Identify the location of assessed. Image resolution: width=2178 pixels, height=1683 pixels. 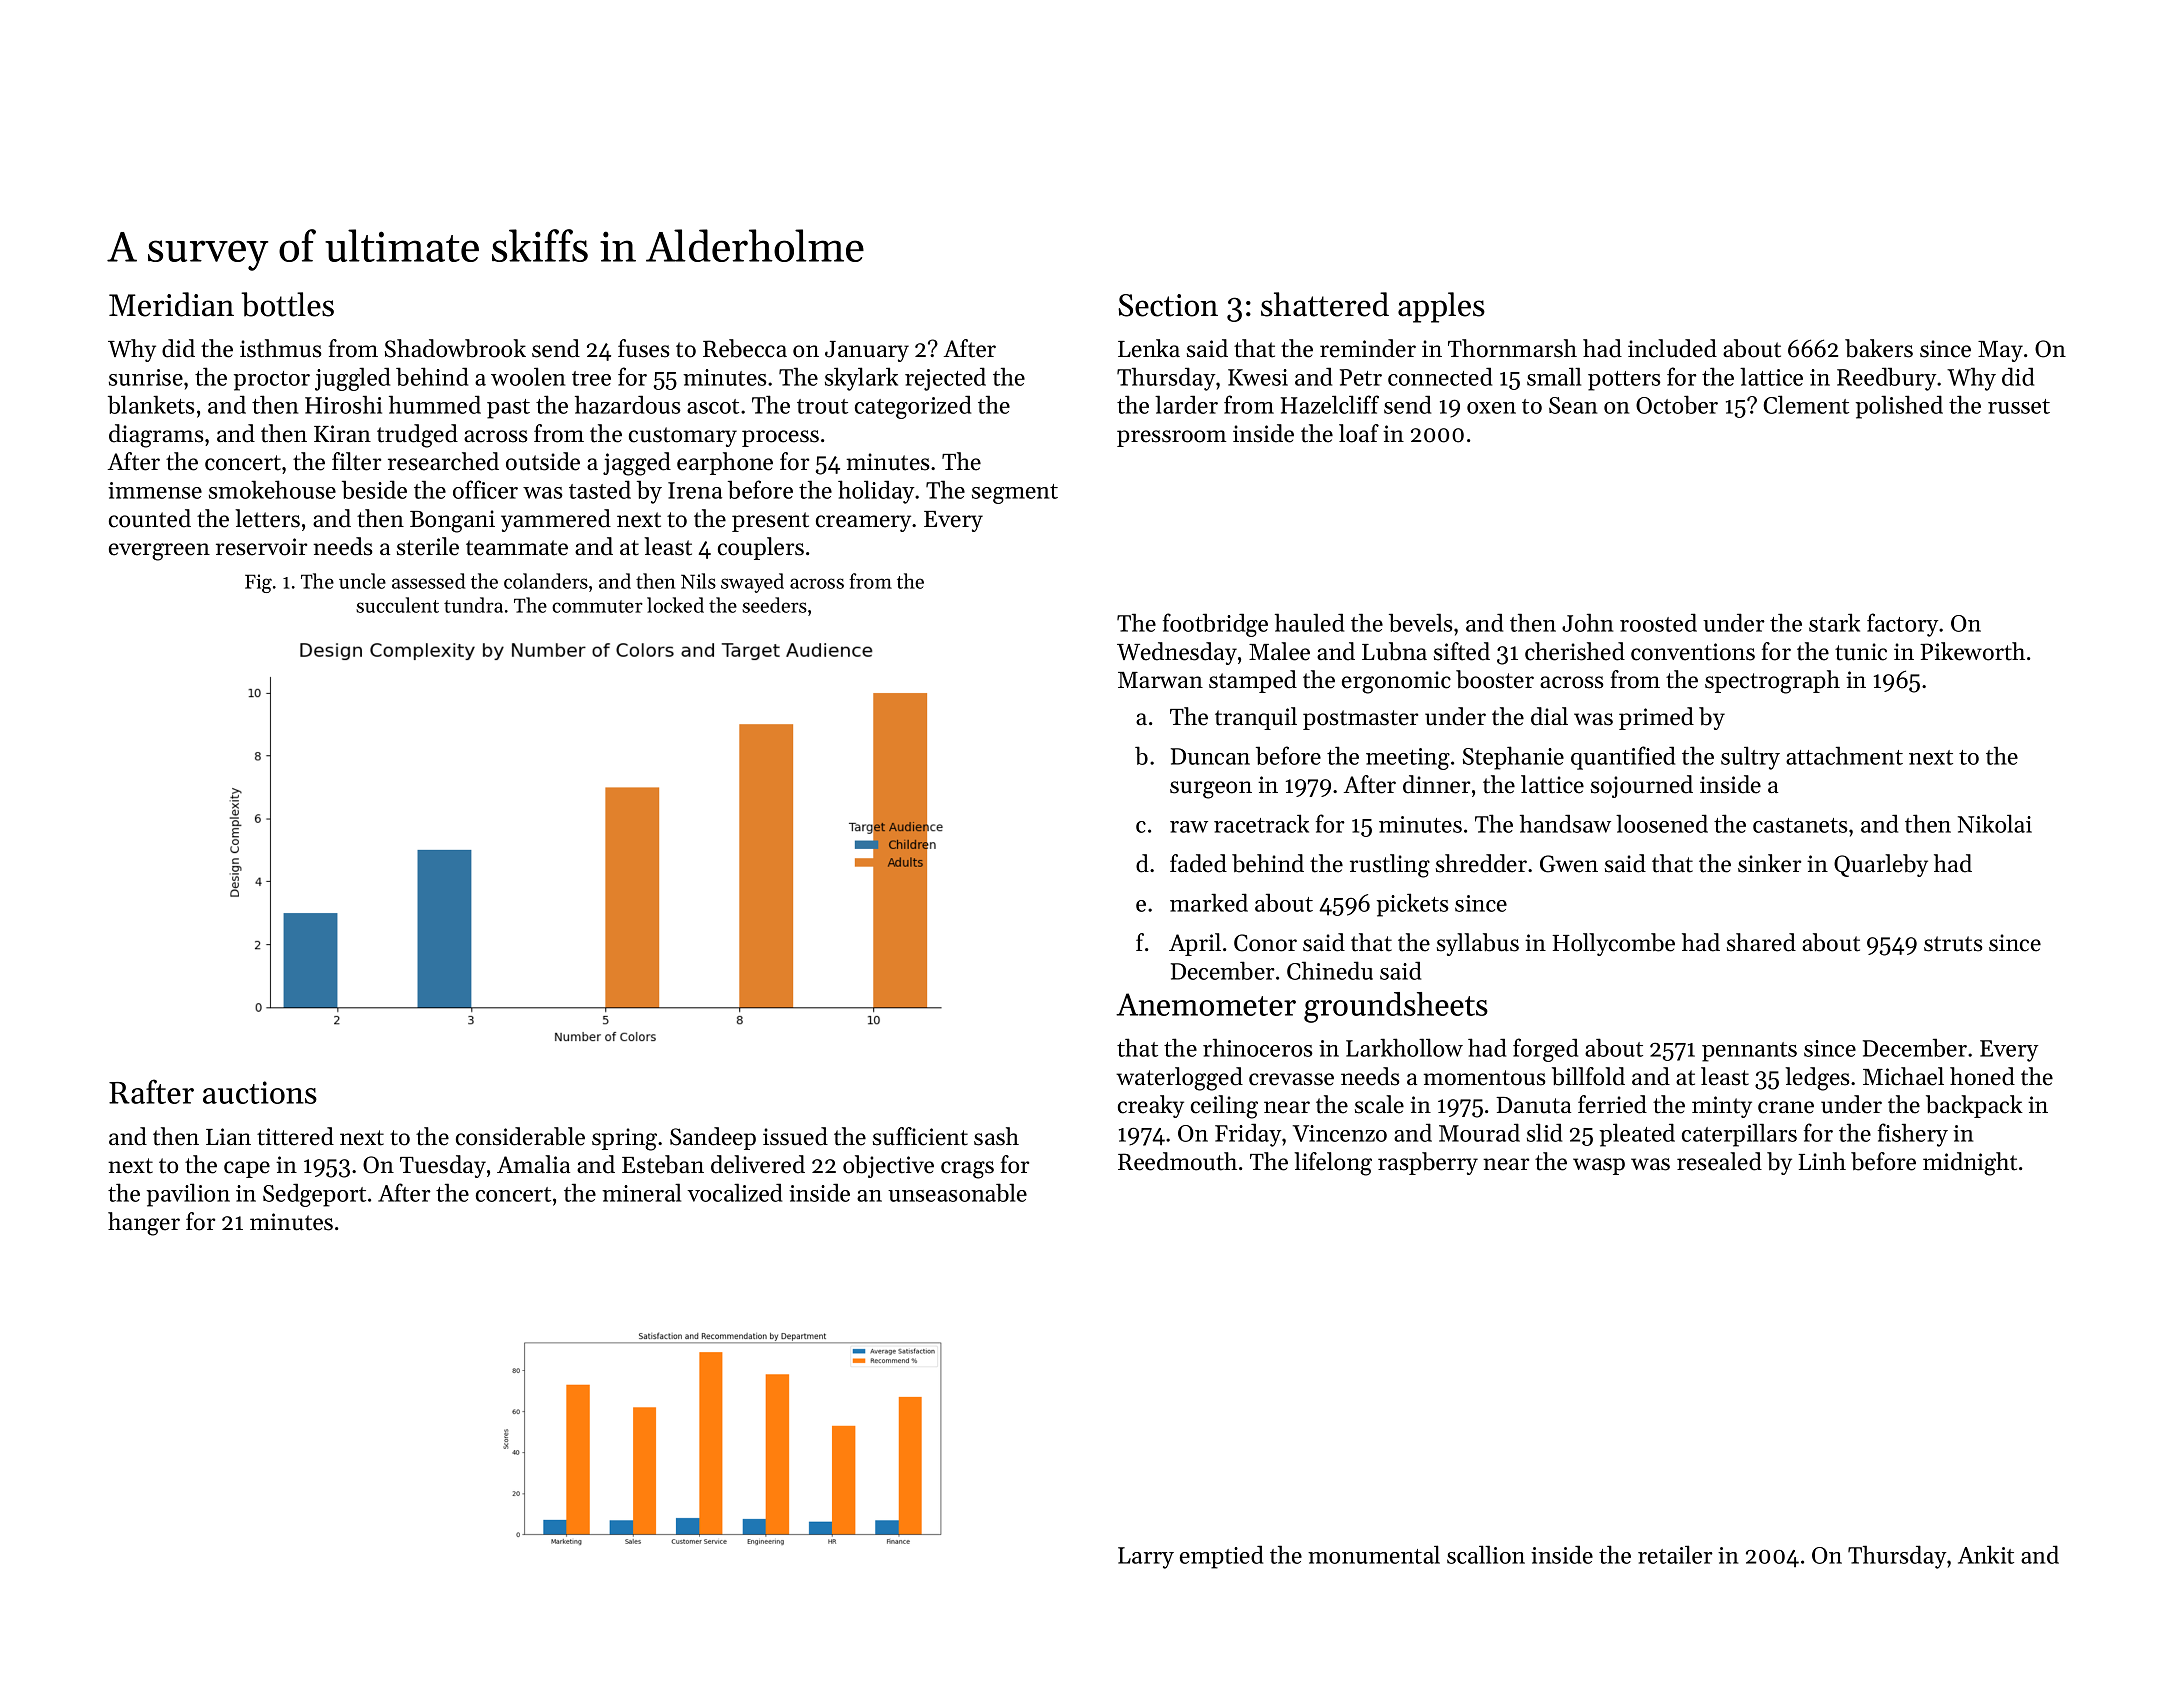
(429, 581).
